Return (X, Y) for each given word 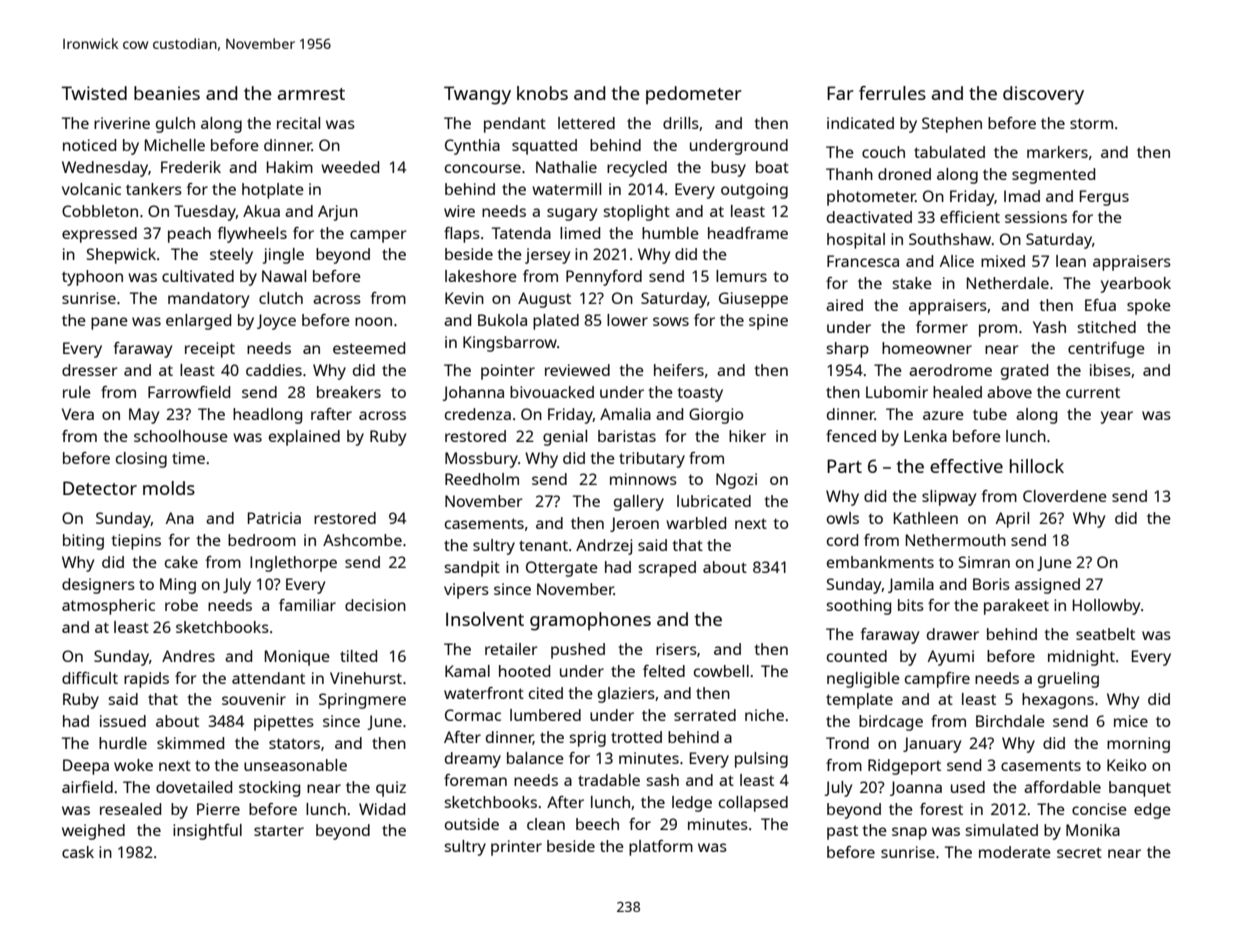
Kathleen (926, 518)
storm (1091, 123)
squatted (544, 147)
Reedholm (482, 479)
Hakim (290, 167)
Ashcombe (362, 540)
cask (78, 852)
